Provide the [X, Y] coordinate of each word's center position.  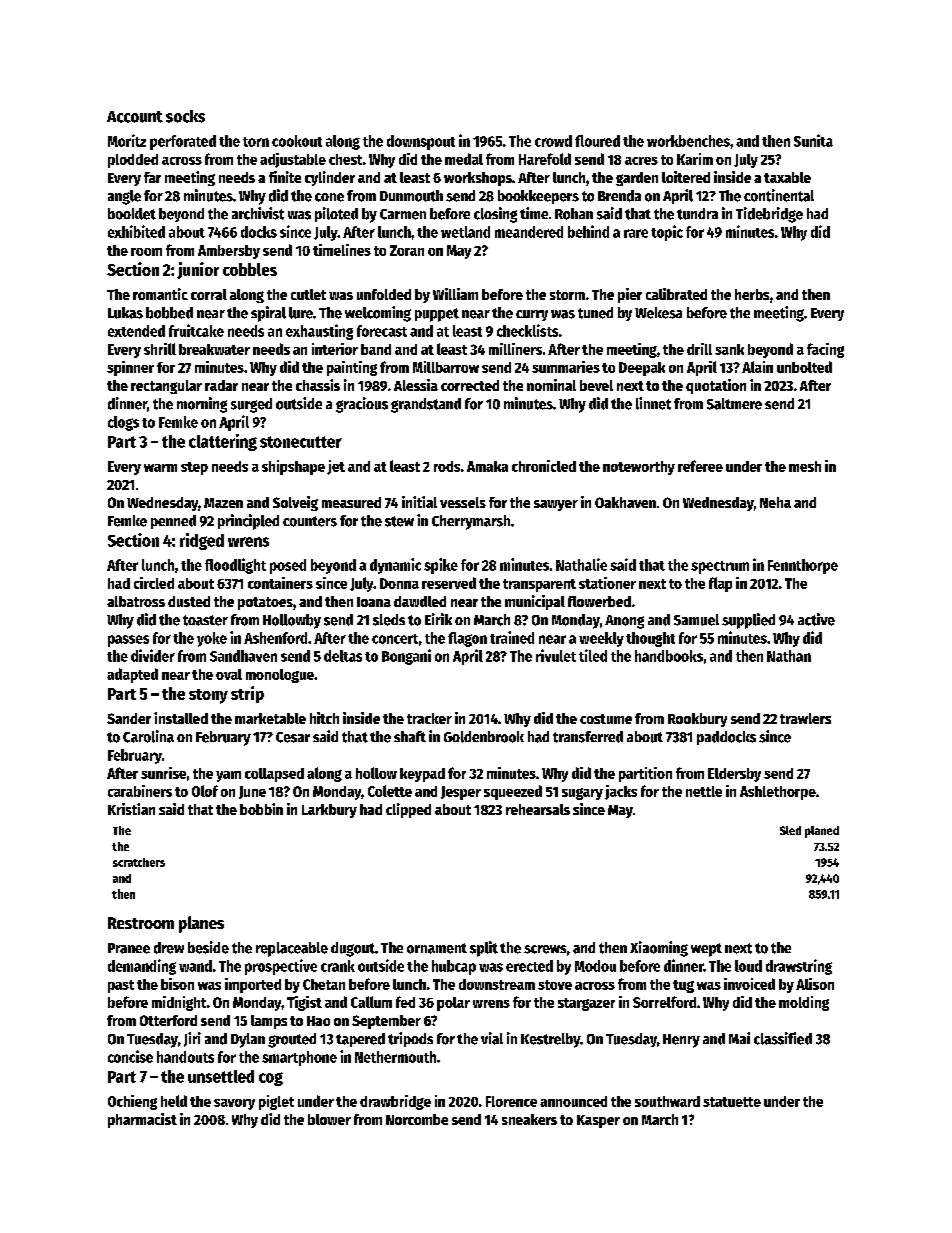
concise [130, 1056]
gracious [362, 405]
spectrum [720, 567]
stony [208, 696]
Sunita [813, 140]
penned [173, 522]
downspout [421, 142]
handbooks [669, 656]
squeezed [513, 792]
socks [185, 116]
